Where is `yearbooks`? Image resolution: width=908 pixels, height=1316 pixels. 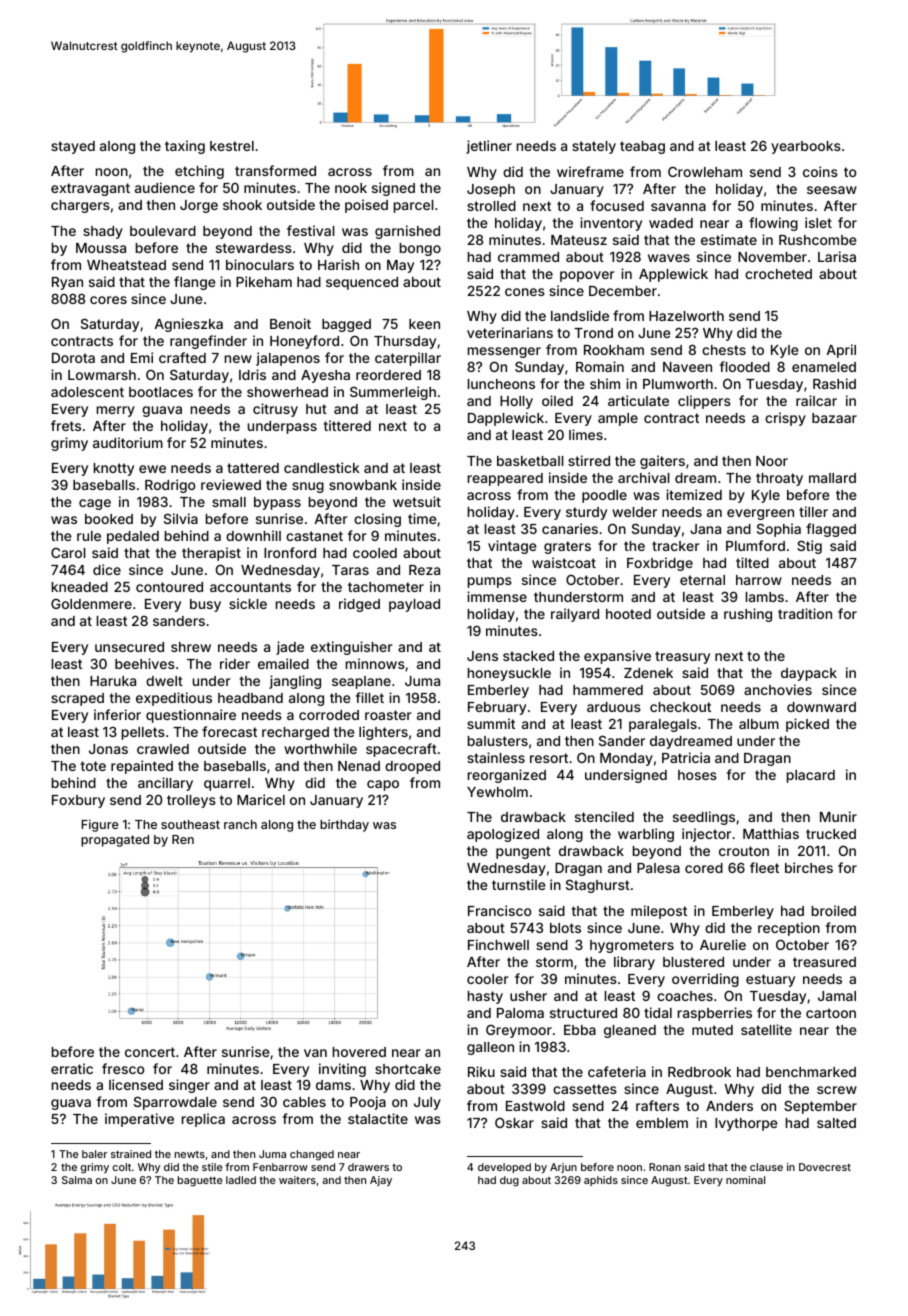
yearbooks is located at coordinates (806, 147).
